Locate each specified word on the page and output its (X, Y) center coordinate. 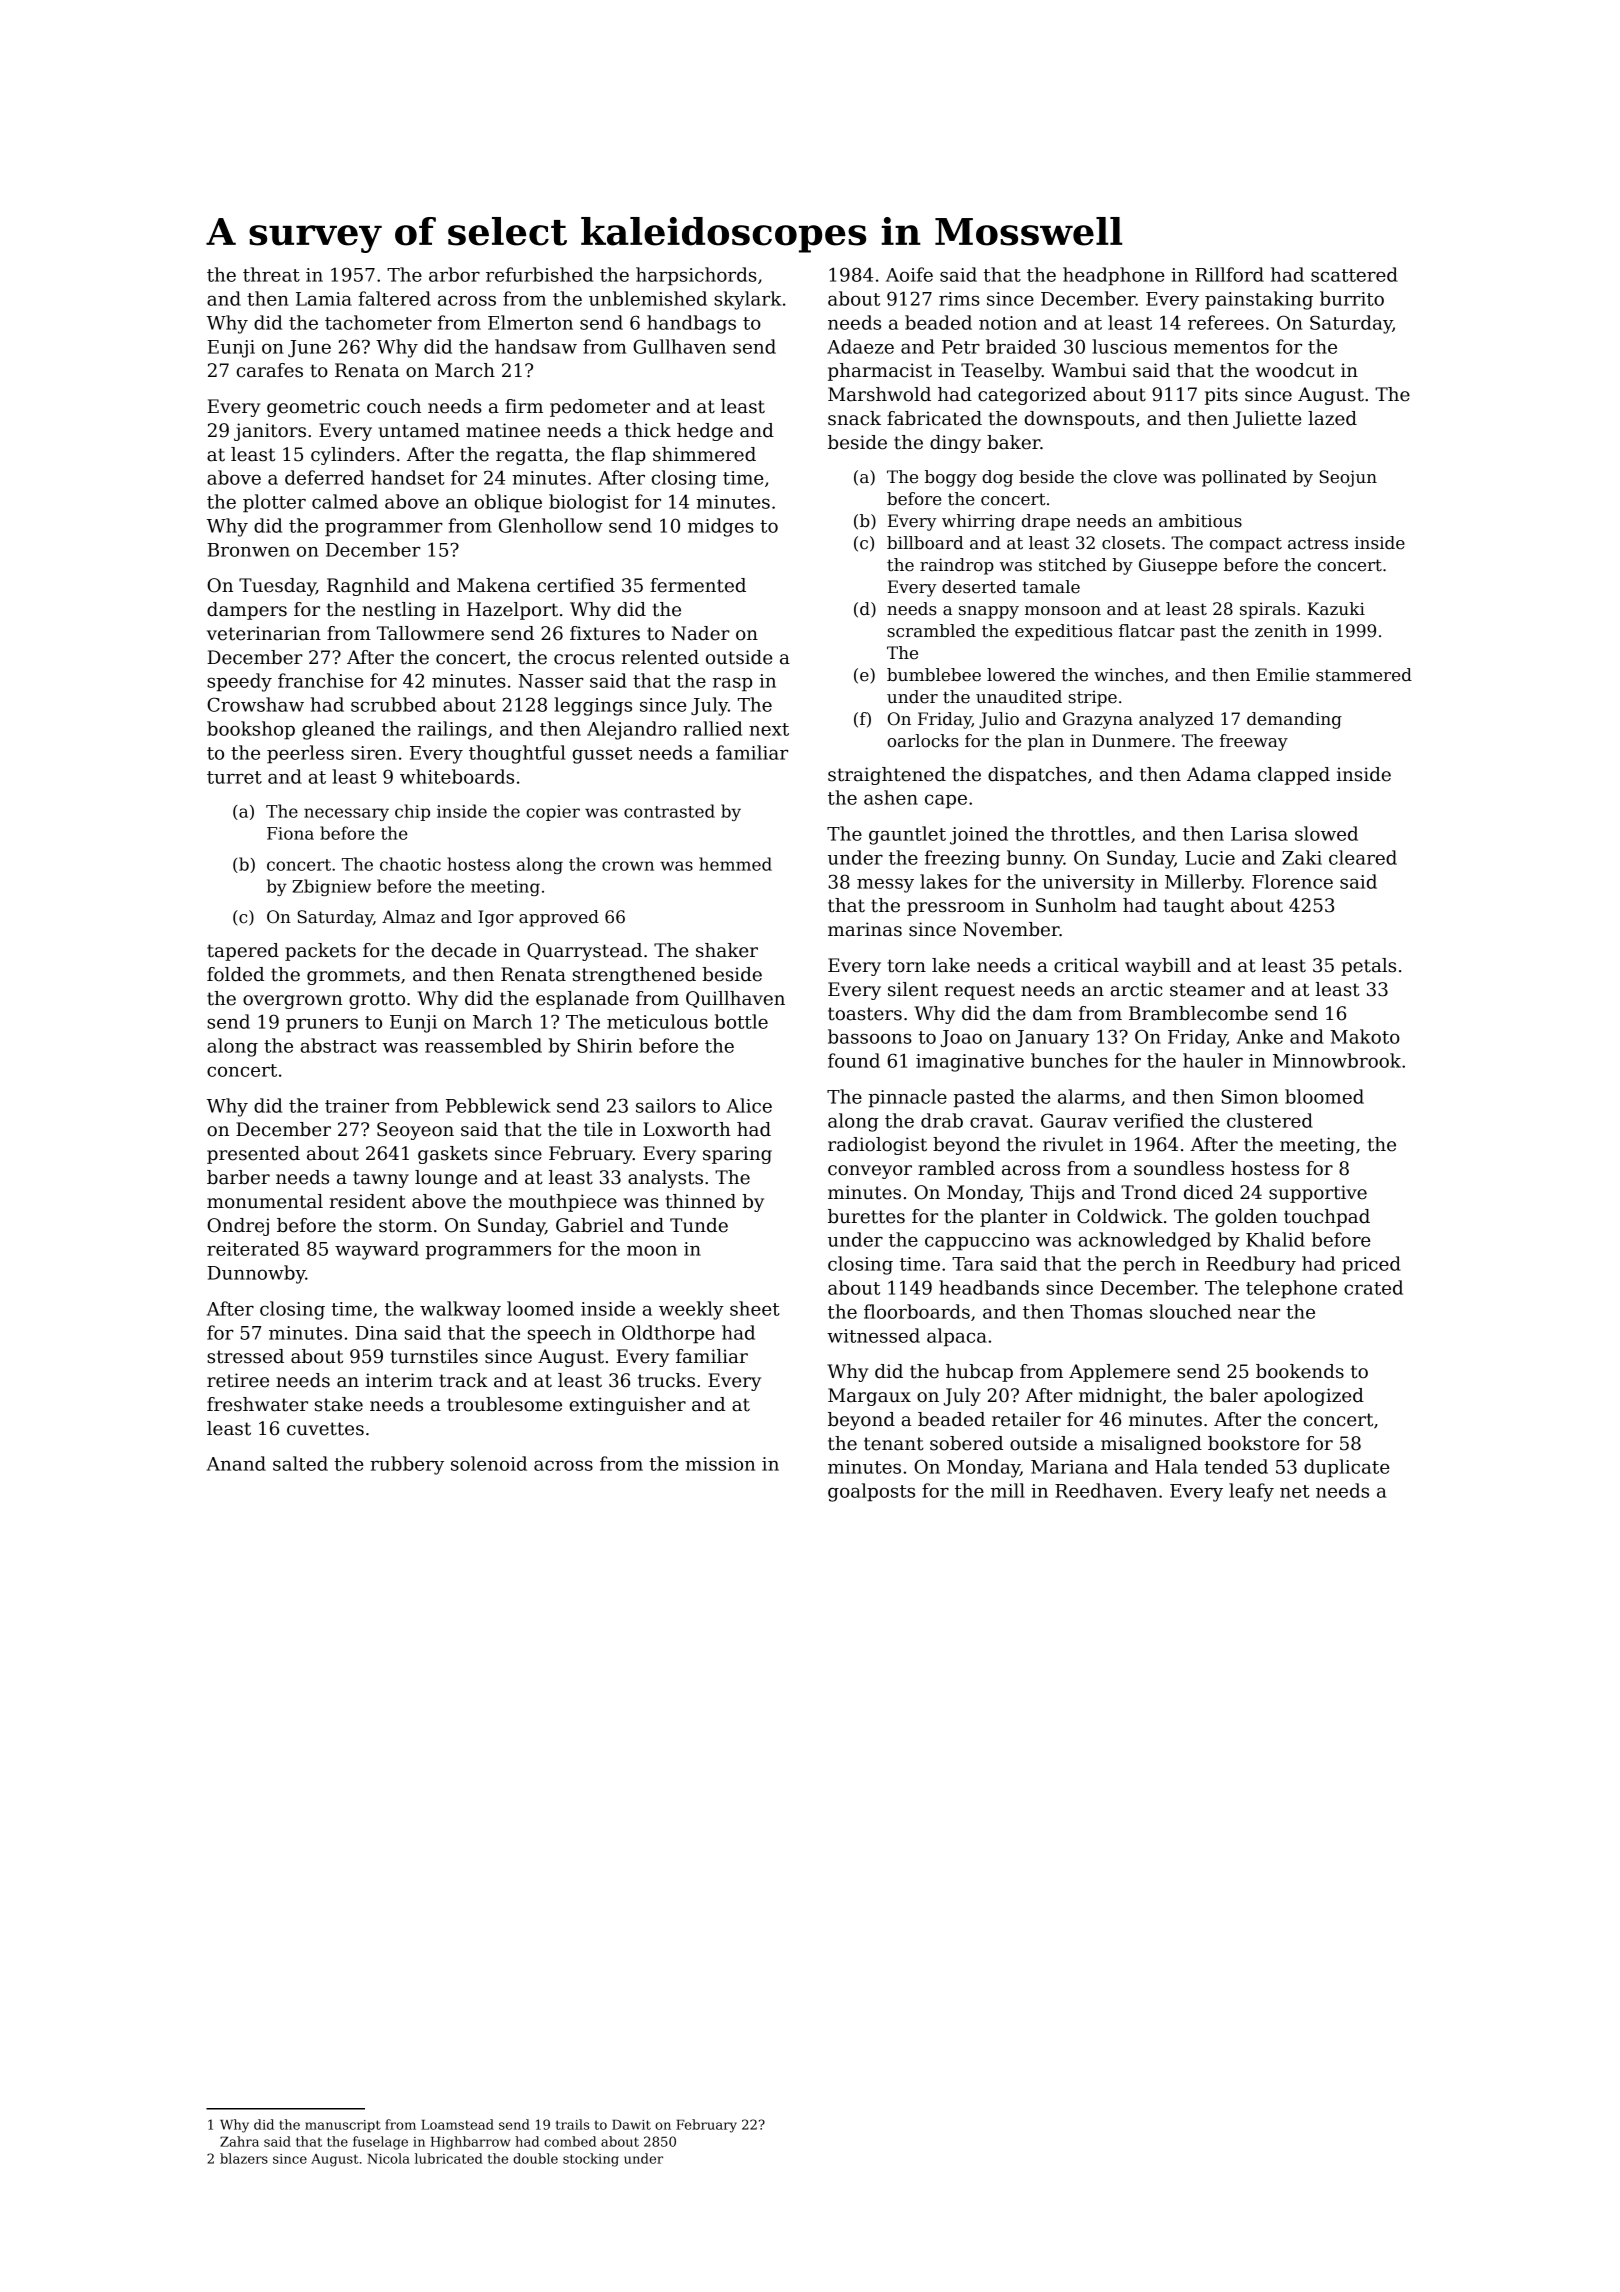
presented (253, 1155)
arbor (454, 274)
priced (1371, 1265)
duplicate (1347, 1468)
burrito (1352, 298)
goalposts (871, 1492)
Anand (236, 1463)
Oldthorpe (668, 1334)
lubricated (449, 2158)
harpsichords (696, 276)
